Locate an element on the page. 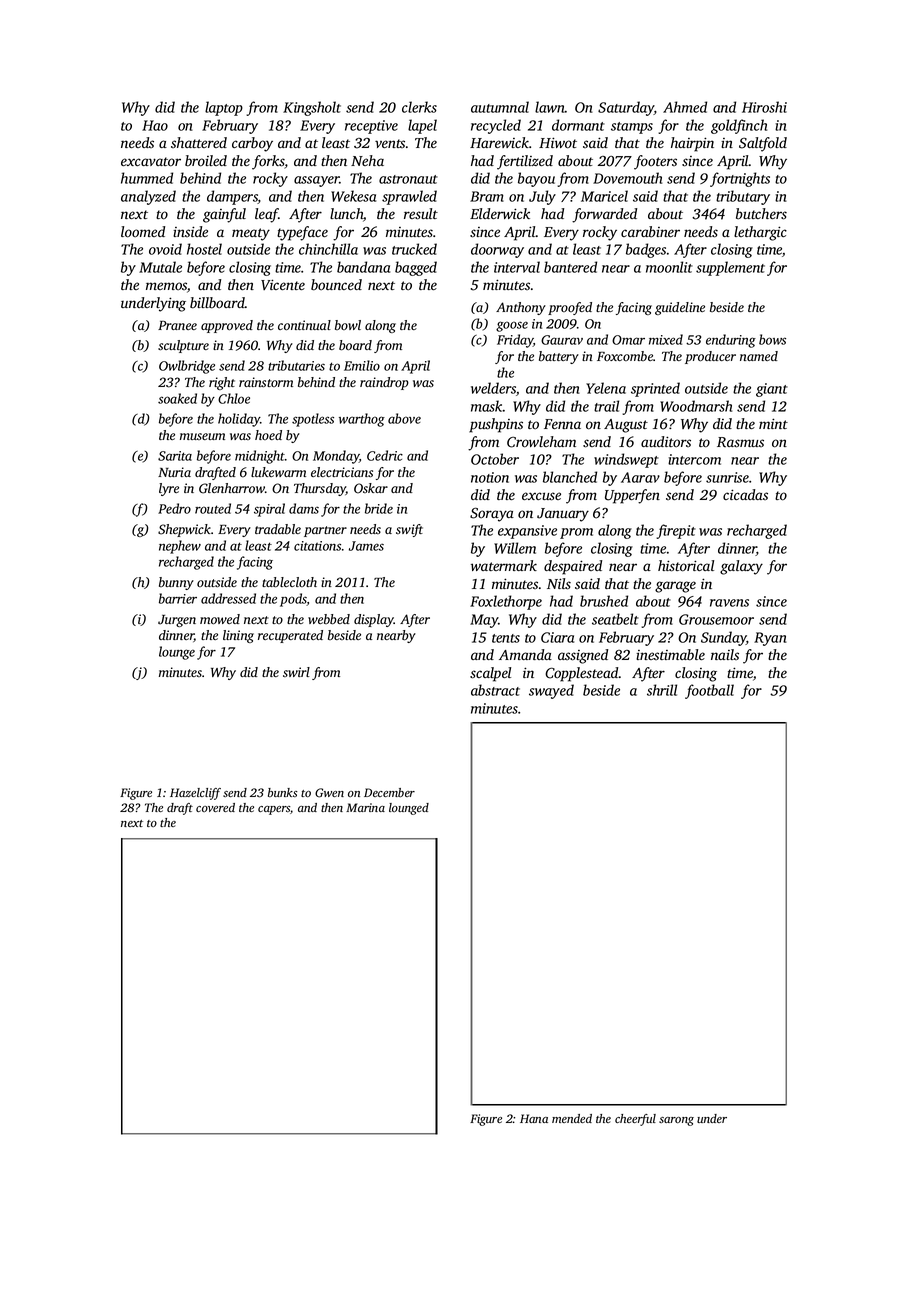 This image has width=908, height=1316. shattered is located at coordinates (199, 142).
